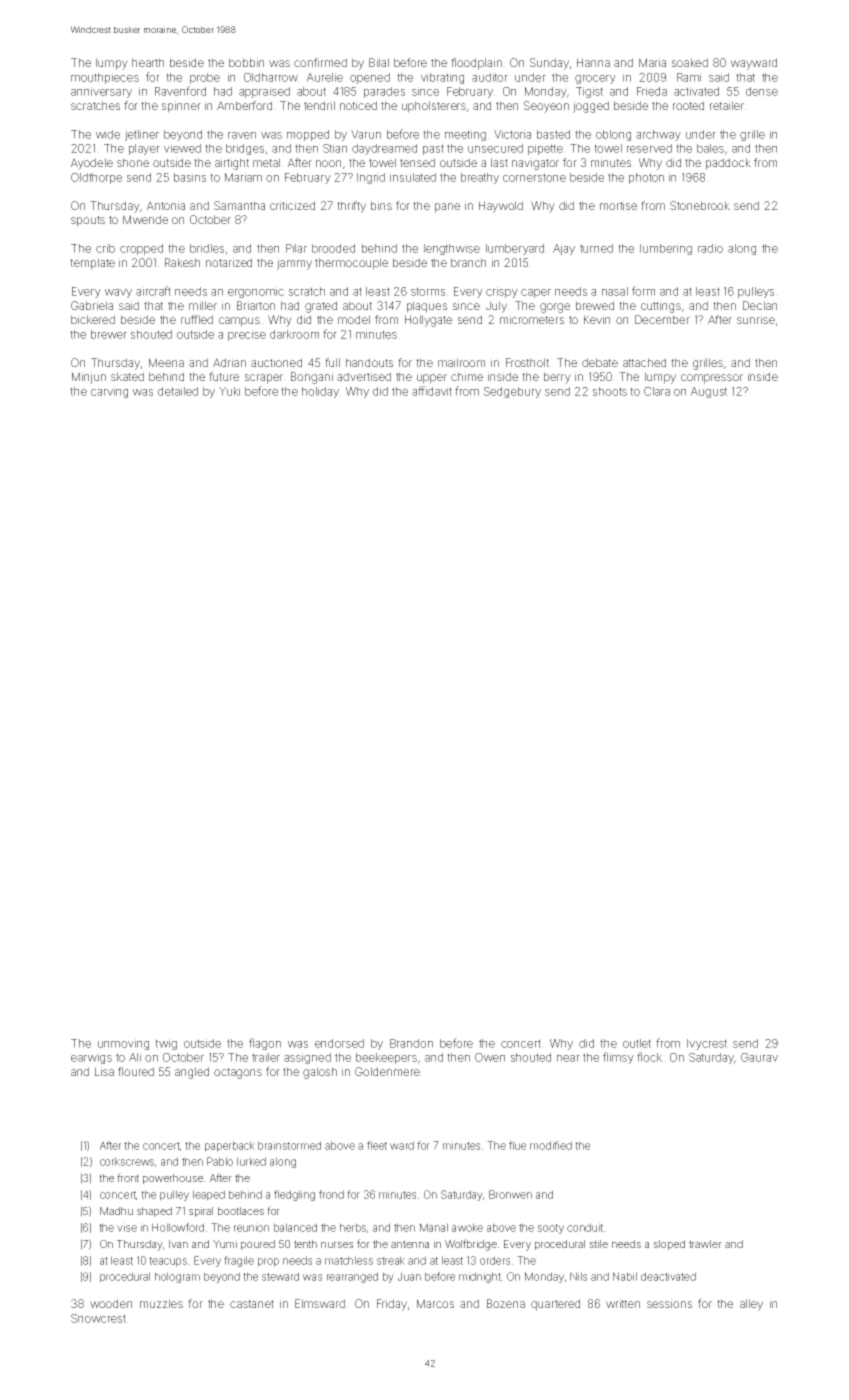 The width and height of the document is (849, 1400). I want to click on sessions, so click(669, 1303).
